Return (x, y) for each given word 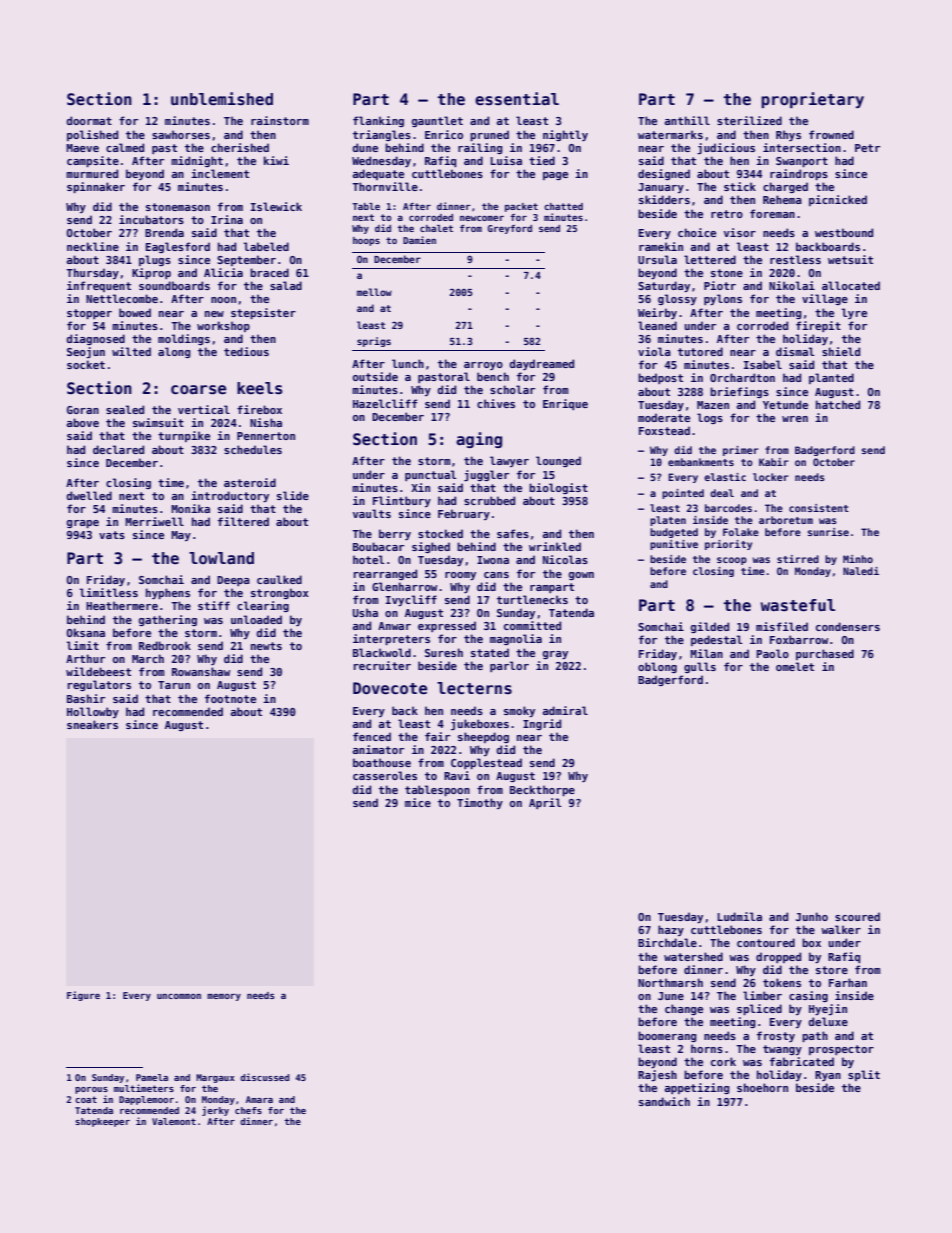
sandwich (664, 1101)
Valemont (174, 1121)
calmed (125, 147)
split (864, 1075)
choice (697, 232)
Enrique (565, 404)
